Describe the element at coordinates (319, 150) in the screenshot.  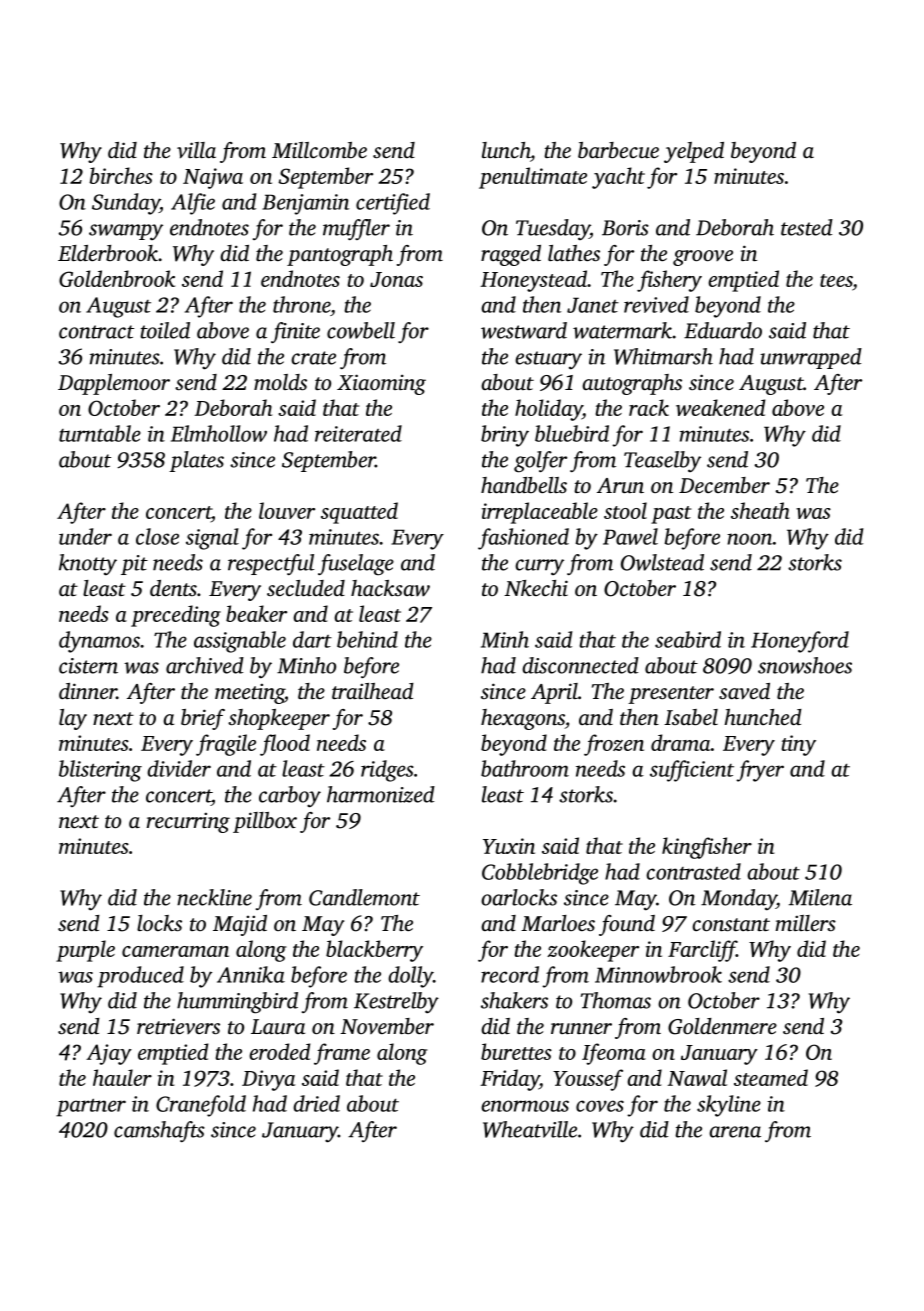
I see `Millcombe` at that location.
